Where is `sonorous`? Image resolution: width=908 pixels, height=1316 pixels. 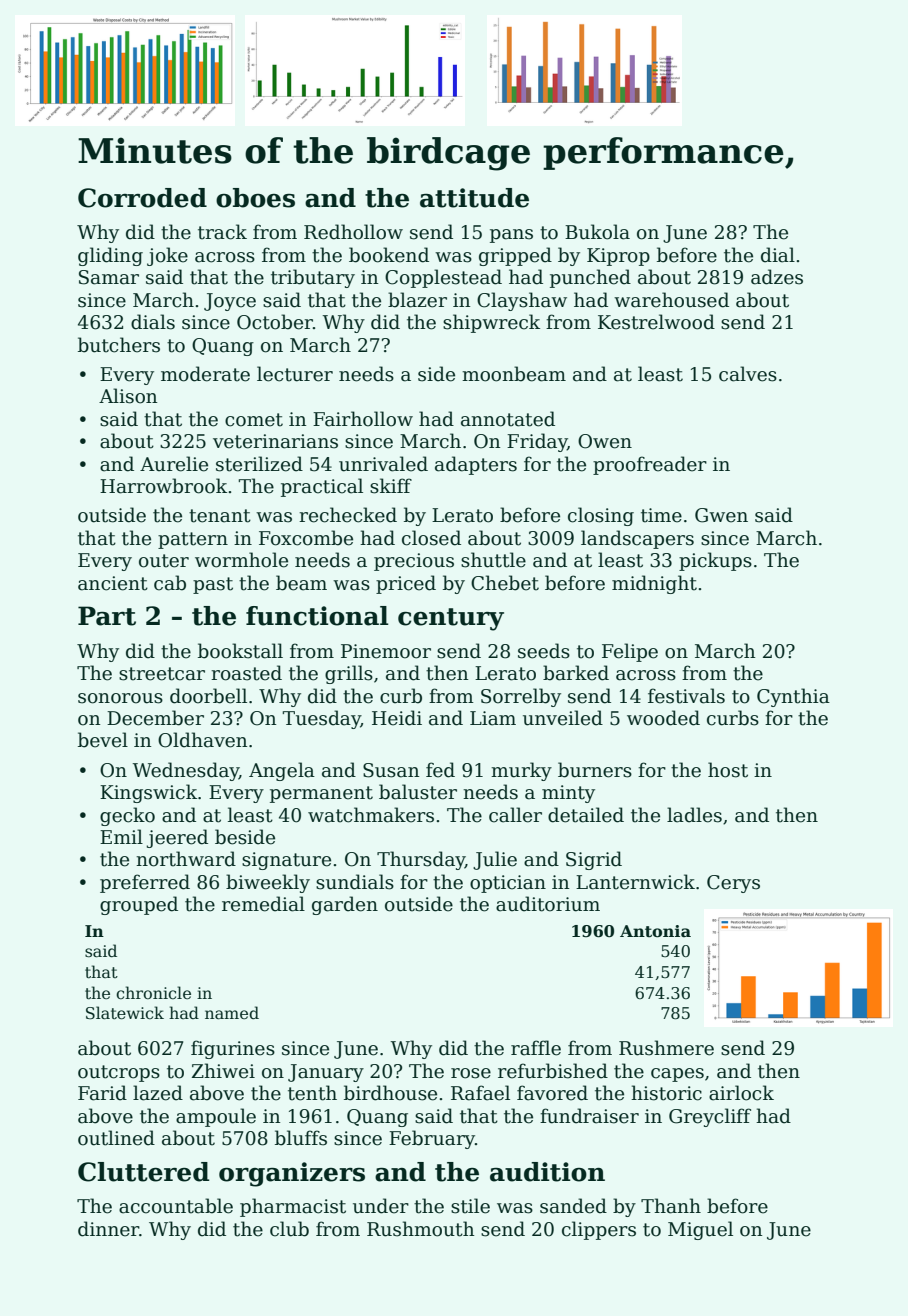 sonorous is located at coordinates (120, 698).
